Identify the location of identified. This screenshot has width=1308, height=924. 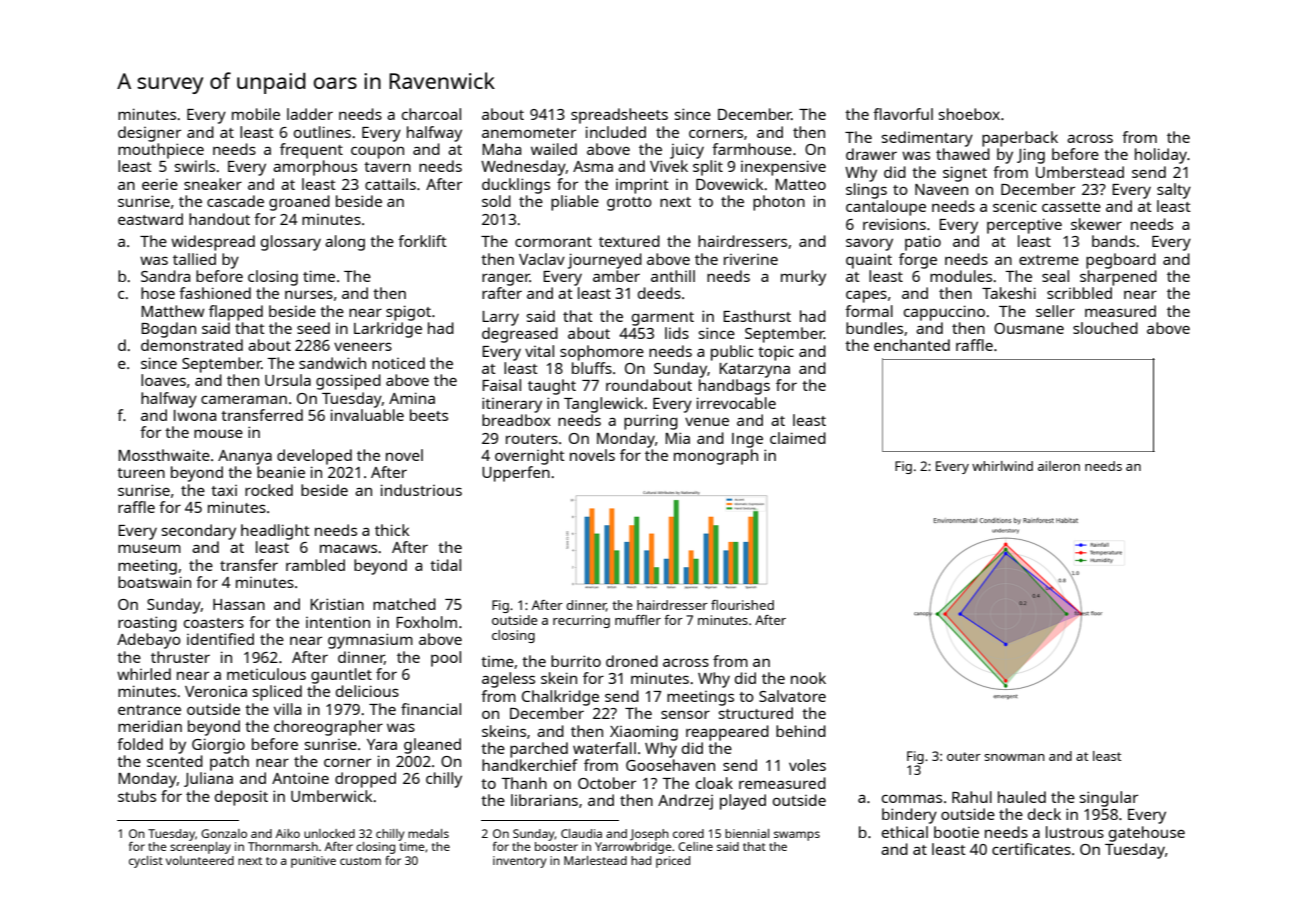
(220, 639).
